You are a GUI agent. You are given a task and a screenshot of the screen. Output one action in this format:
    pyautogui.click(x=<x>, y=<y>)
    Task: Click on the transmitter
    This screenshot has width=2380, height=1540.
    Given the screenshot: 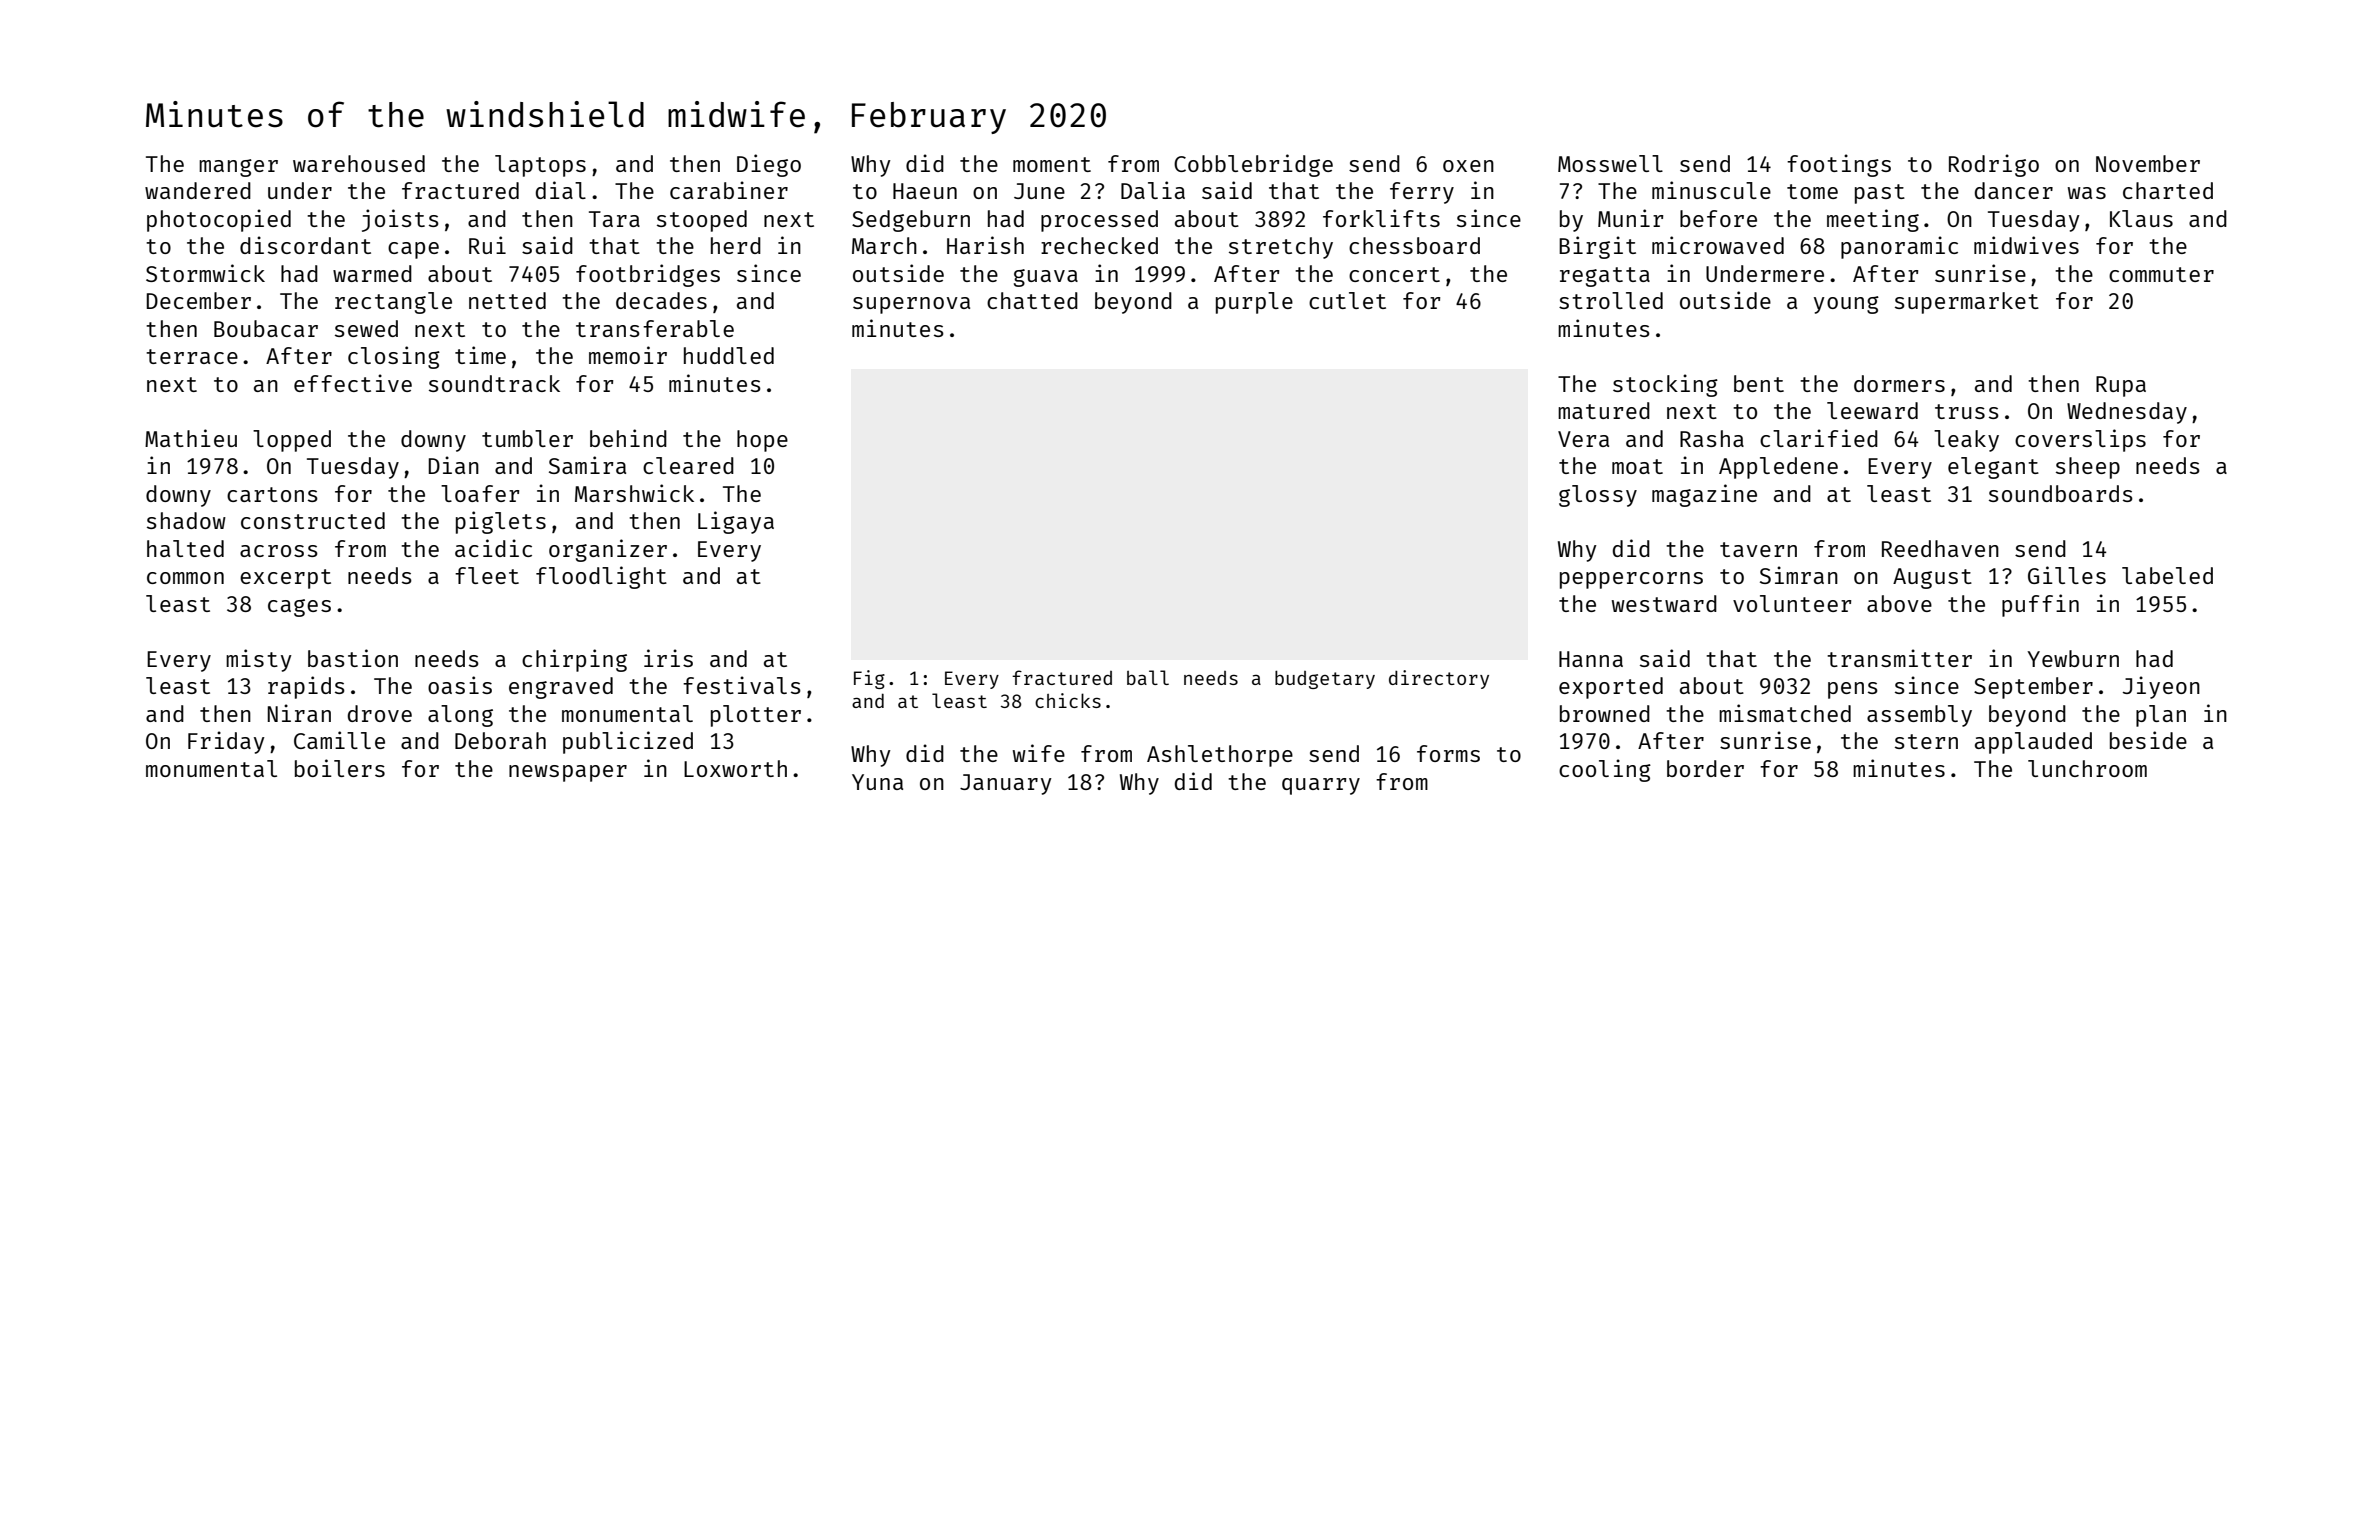 What is the action you would take?
    pyautogui.click(x=1899, y=658)
